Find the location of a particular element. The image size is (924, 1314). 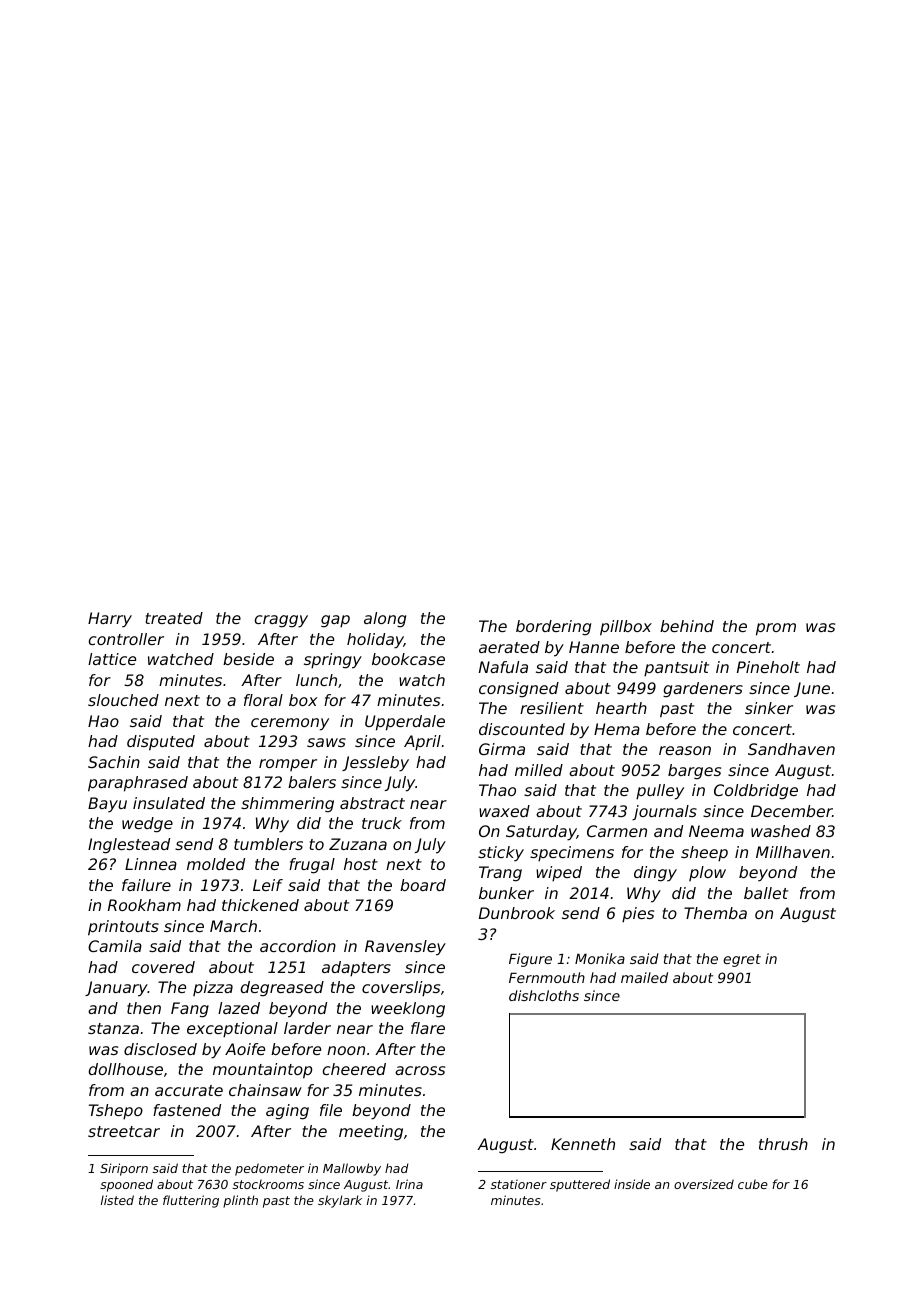

bordering is located at coordinates (553, 628).
